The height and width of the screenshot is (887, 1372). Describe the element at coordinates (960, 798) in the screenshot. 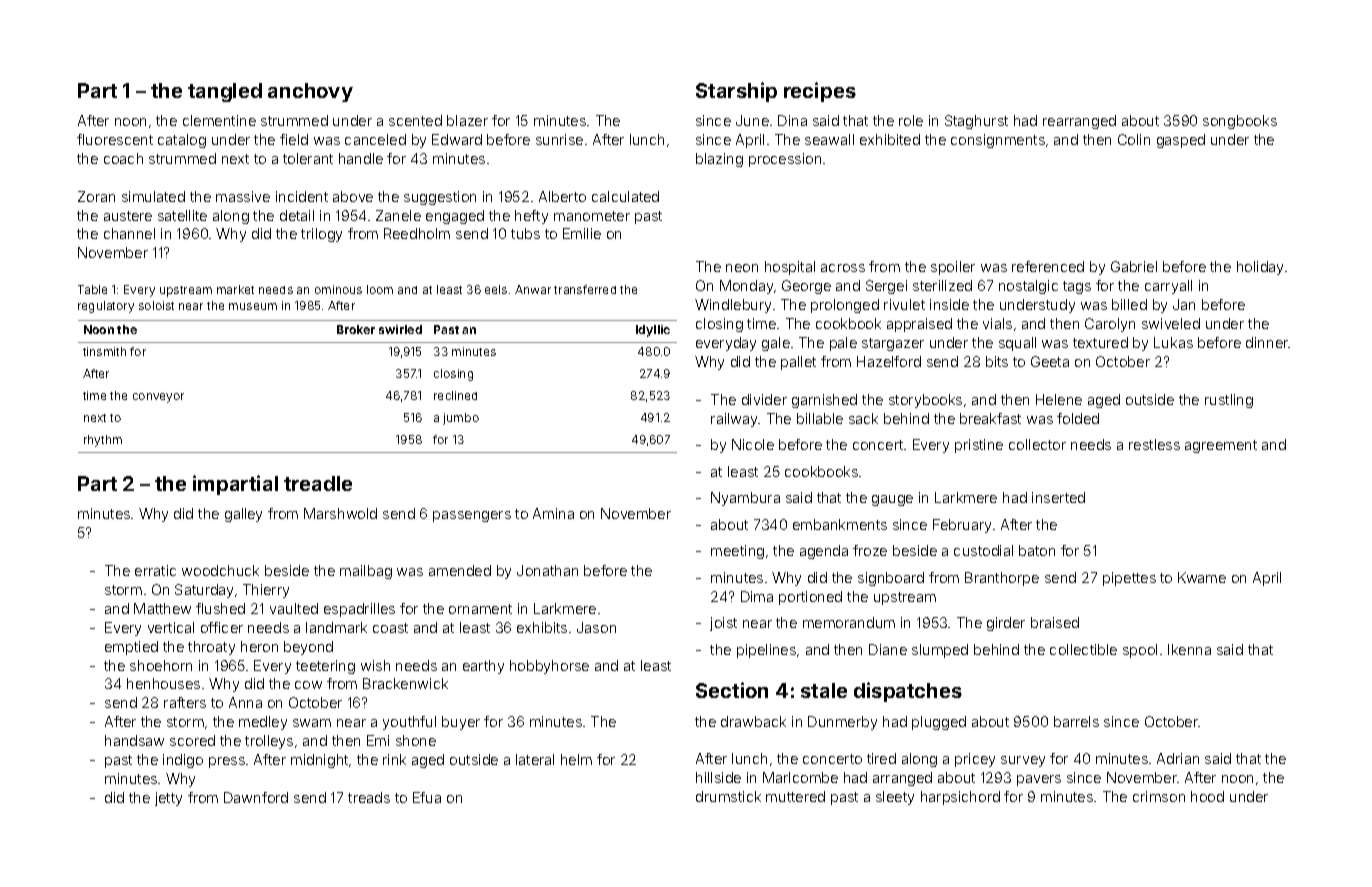

I see `harpsichord` at that location.
